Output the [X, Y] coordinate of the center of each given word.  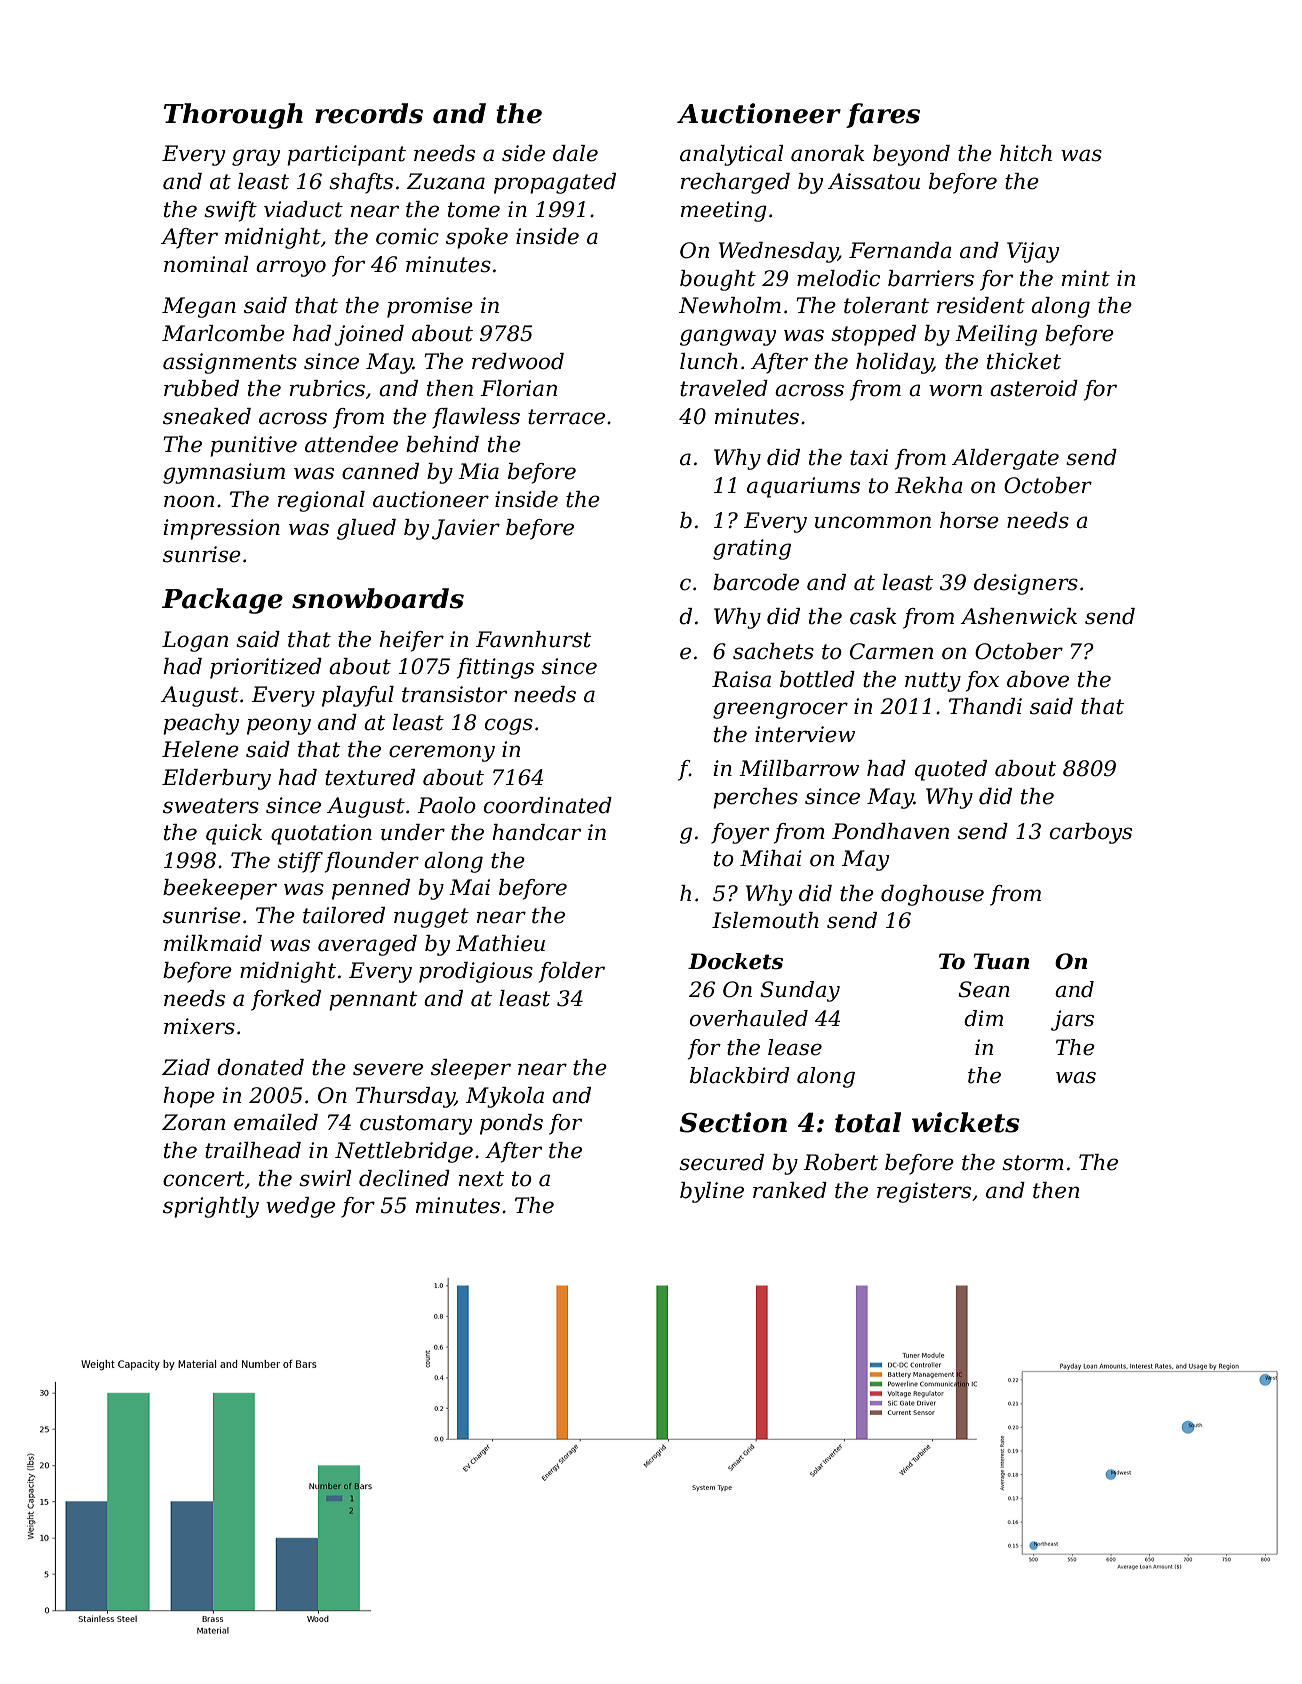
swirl [325, 1178]
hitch [1026, 153]
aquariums [803, 487]
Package [222, 601]
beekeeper [220, 889]
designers [1026, 584]
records [369, 113]
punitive [253, 446]
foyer [740, 833]
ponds [511, 1124]
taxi [869, 457]
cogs [509, 726]
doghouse [932, 895]
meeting [724, 211]
